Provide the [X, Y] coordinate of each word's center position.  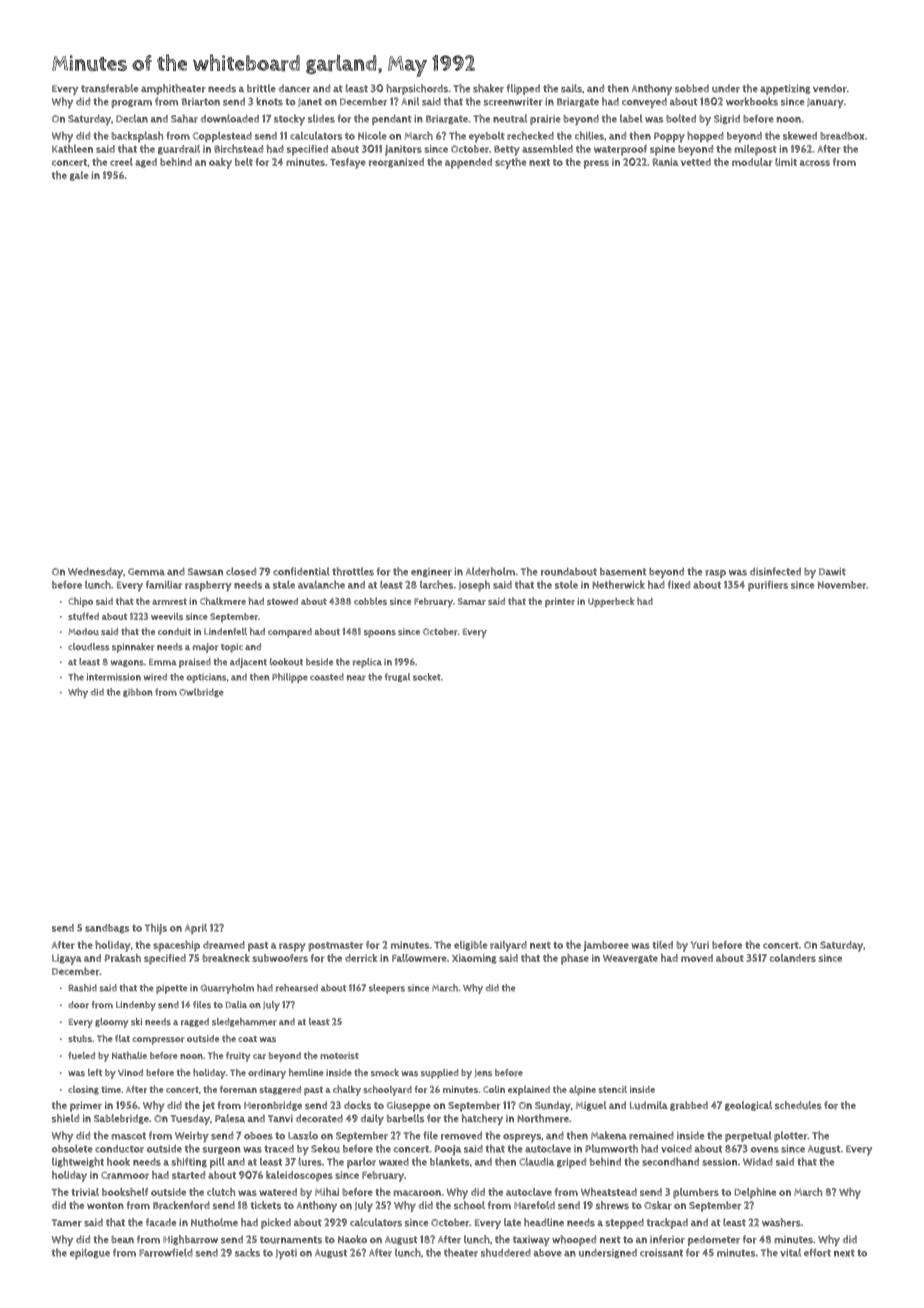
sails [571, 88]
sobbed [692, 88]
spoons [380, 634]
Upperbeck [611, 602]
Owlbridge [201, 692]
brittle [261, 88]
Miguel [591, 1106]
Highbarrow [190, 1240]
